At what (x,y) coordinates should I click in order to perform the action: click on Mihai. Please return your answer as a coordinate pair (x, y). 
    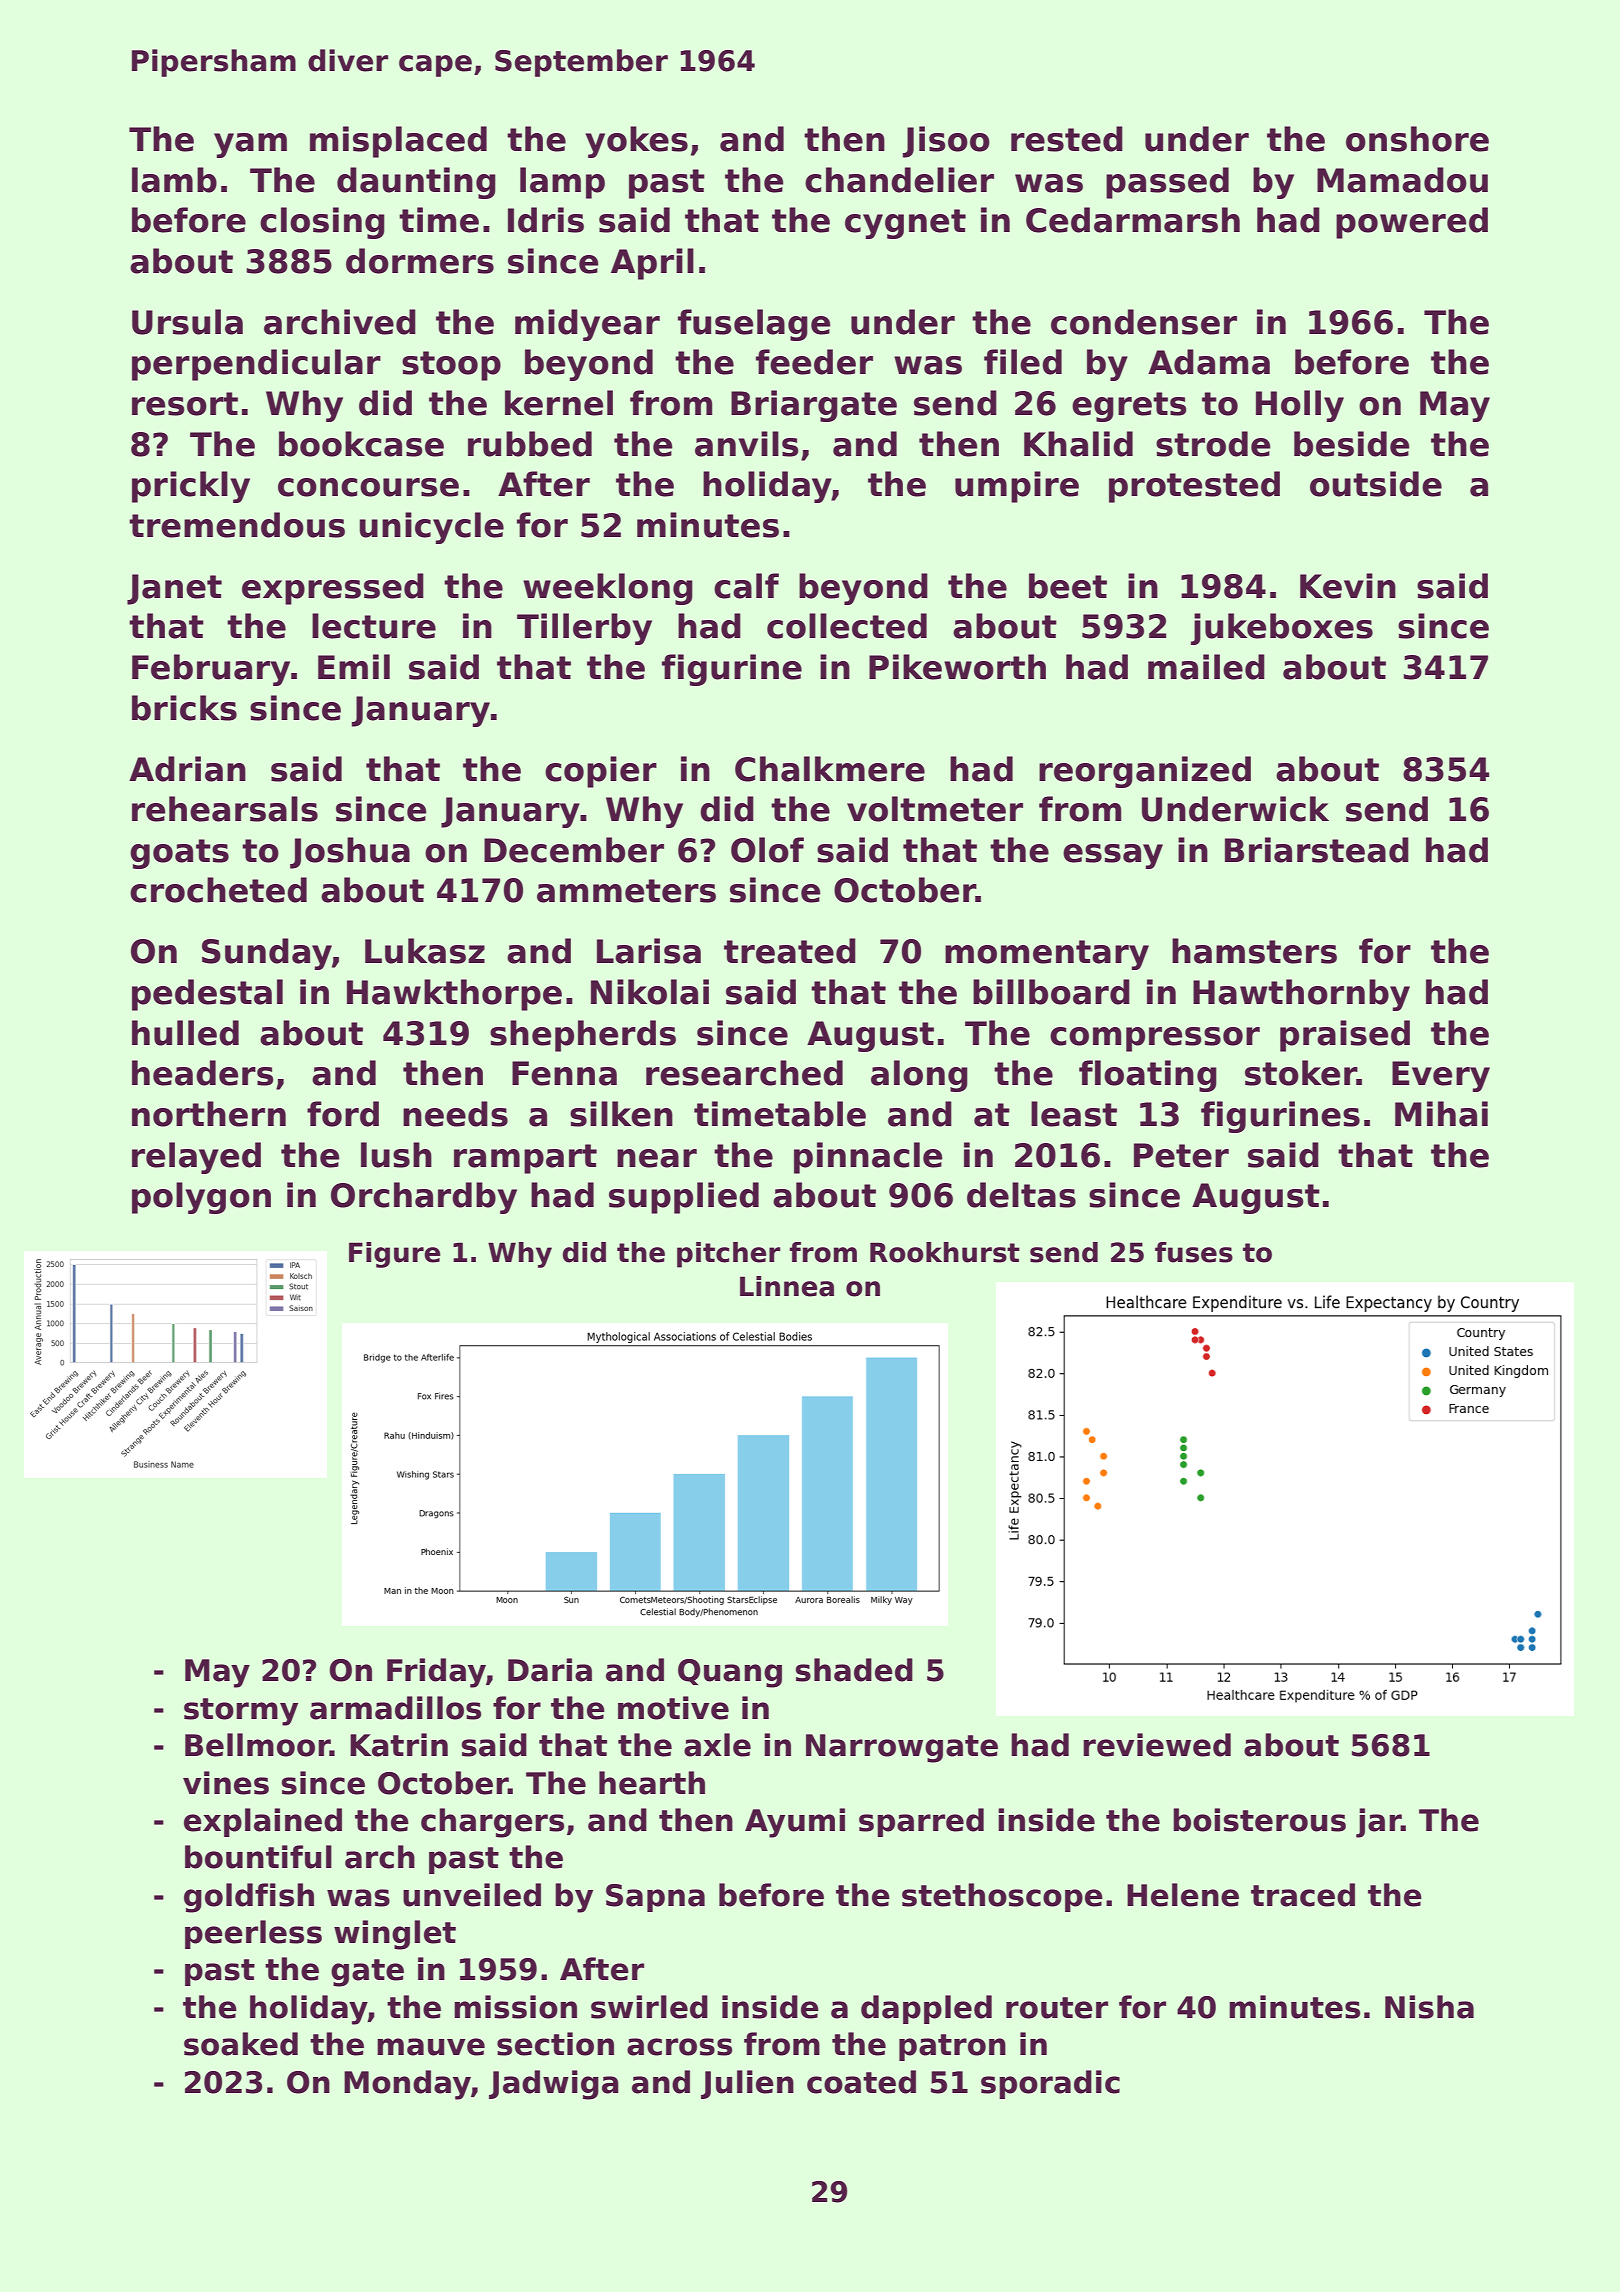
    Looking at the image, I should click on (1441, 1114).
